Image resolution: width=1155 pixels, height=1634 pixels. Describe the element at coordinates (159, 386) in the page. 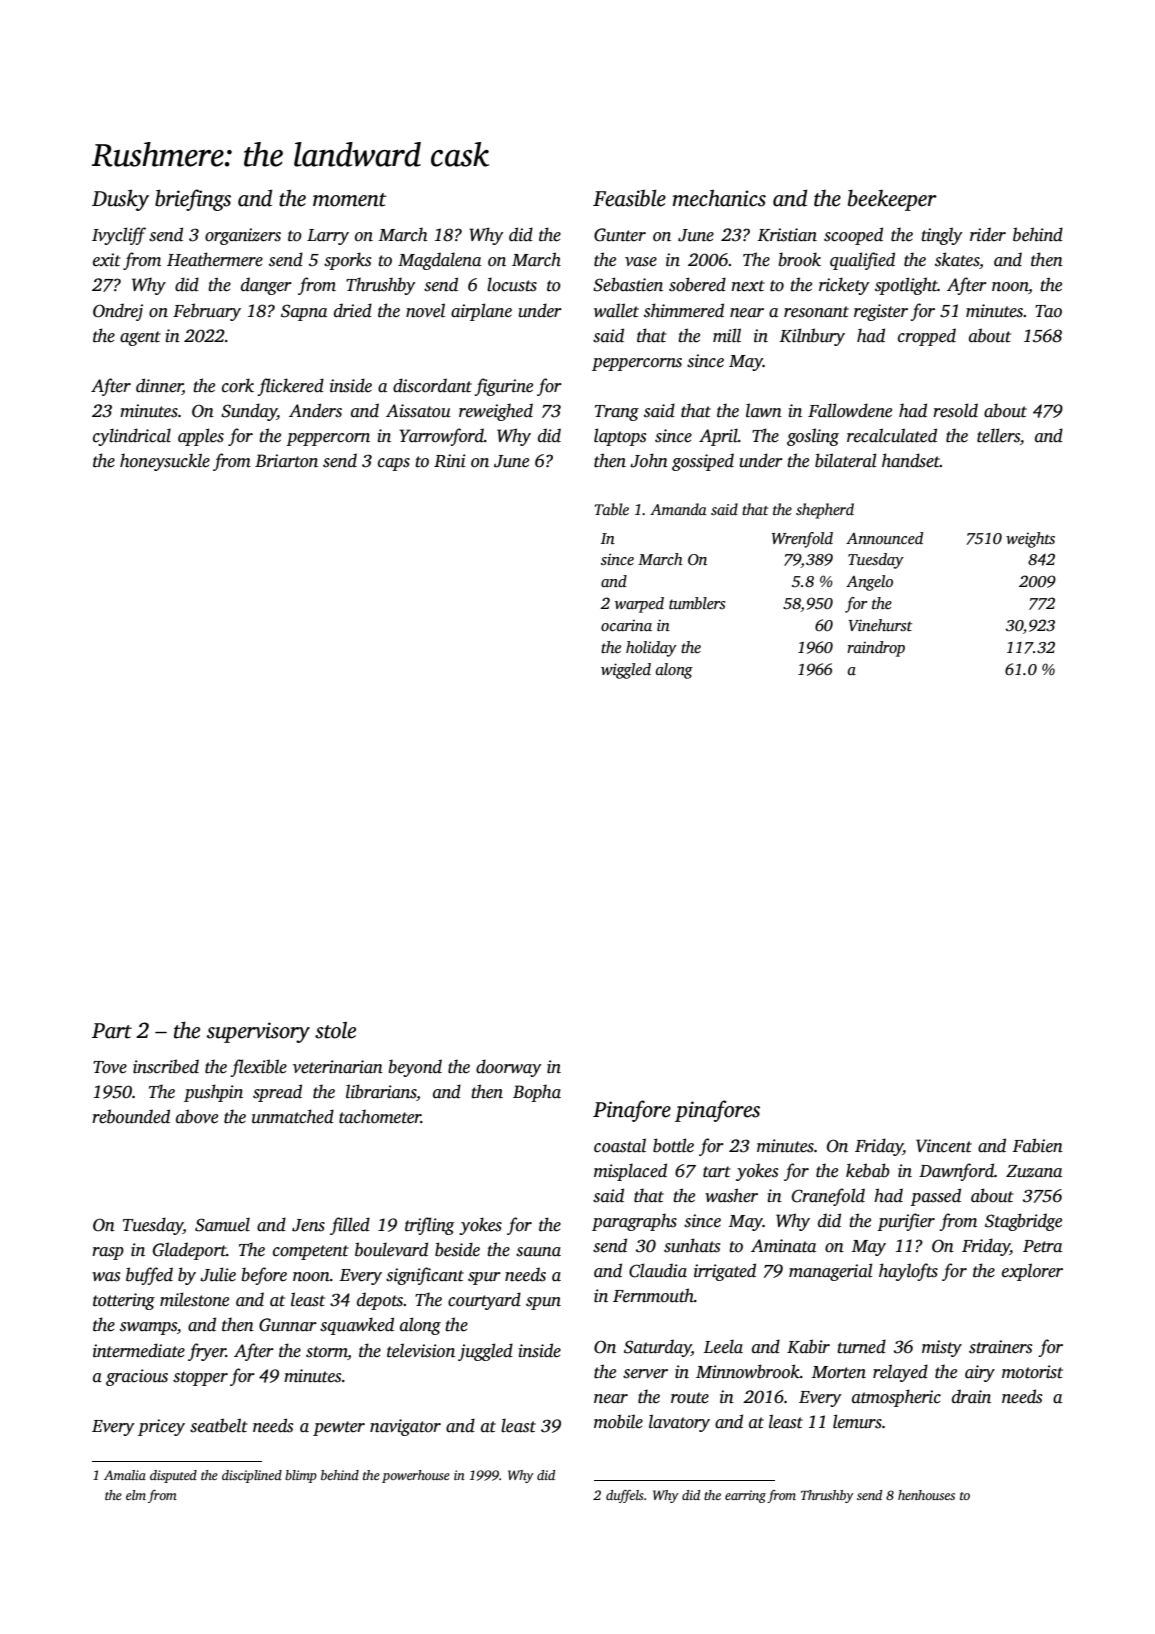

I see `dinner` at that location.
